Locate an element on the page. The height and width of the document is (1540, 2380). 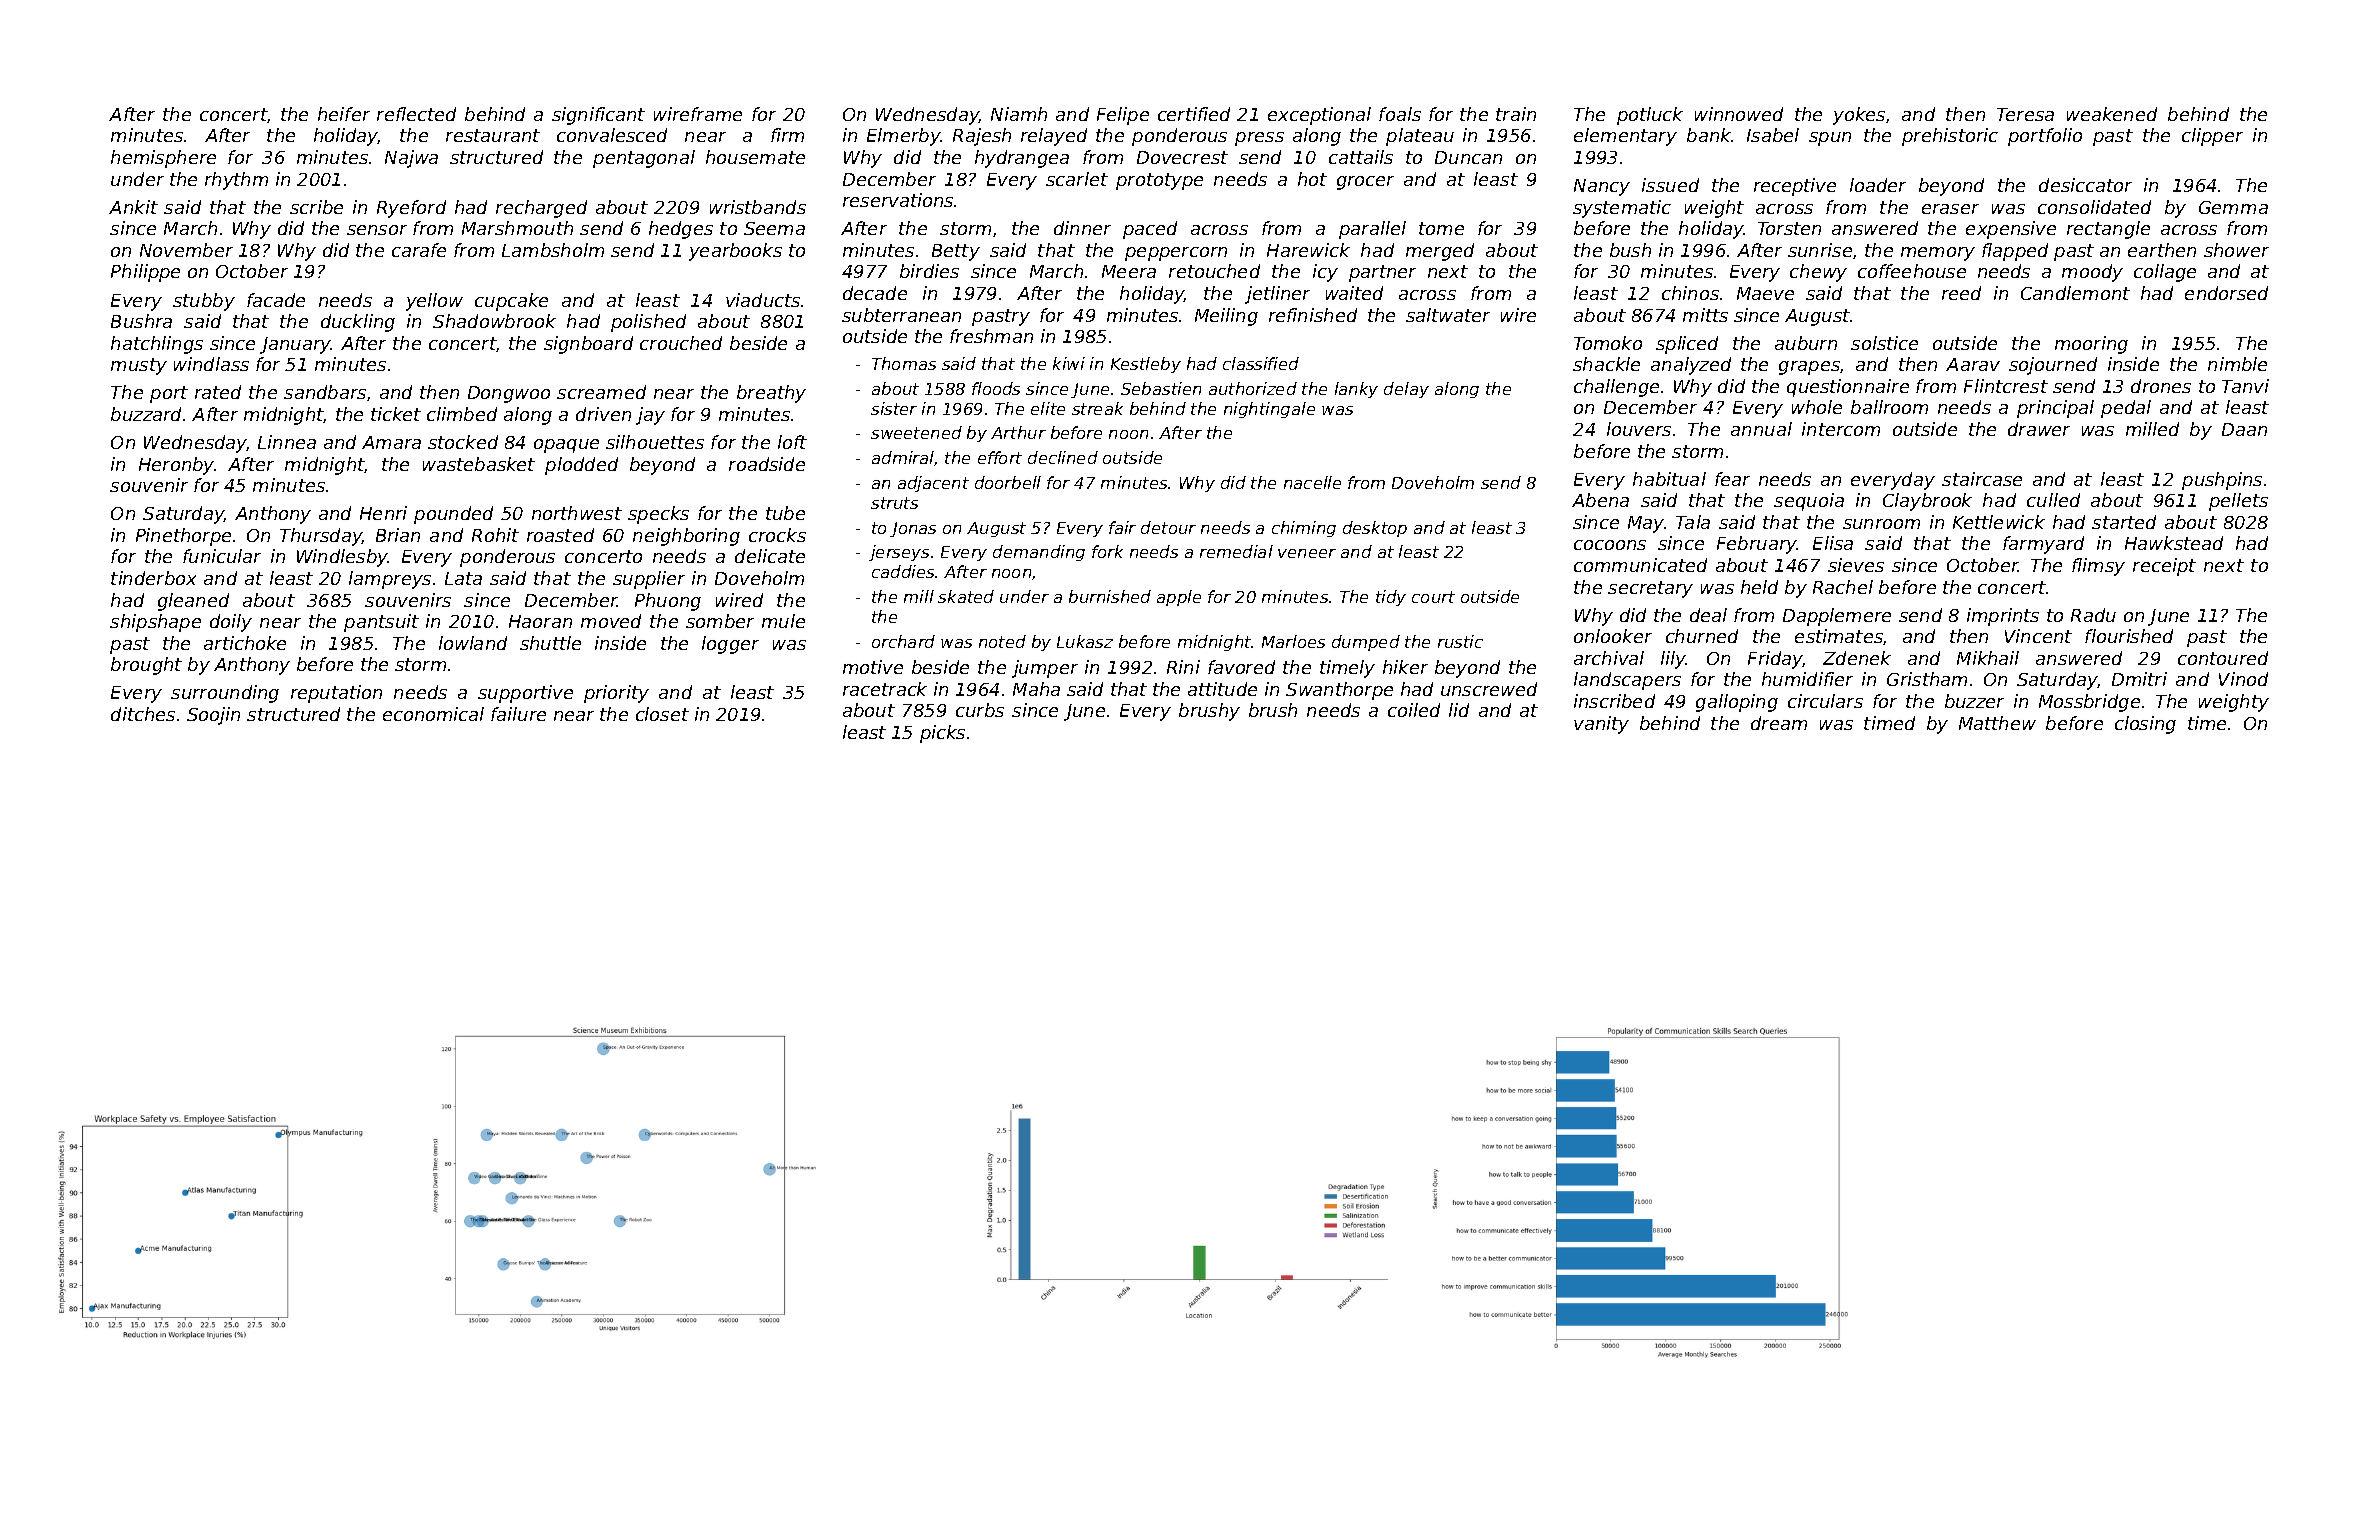
ditches is located at coordinates (143, 714).
